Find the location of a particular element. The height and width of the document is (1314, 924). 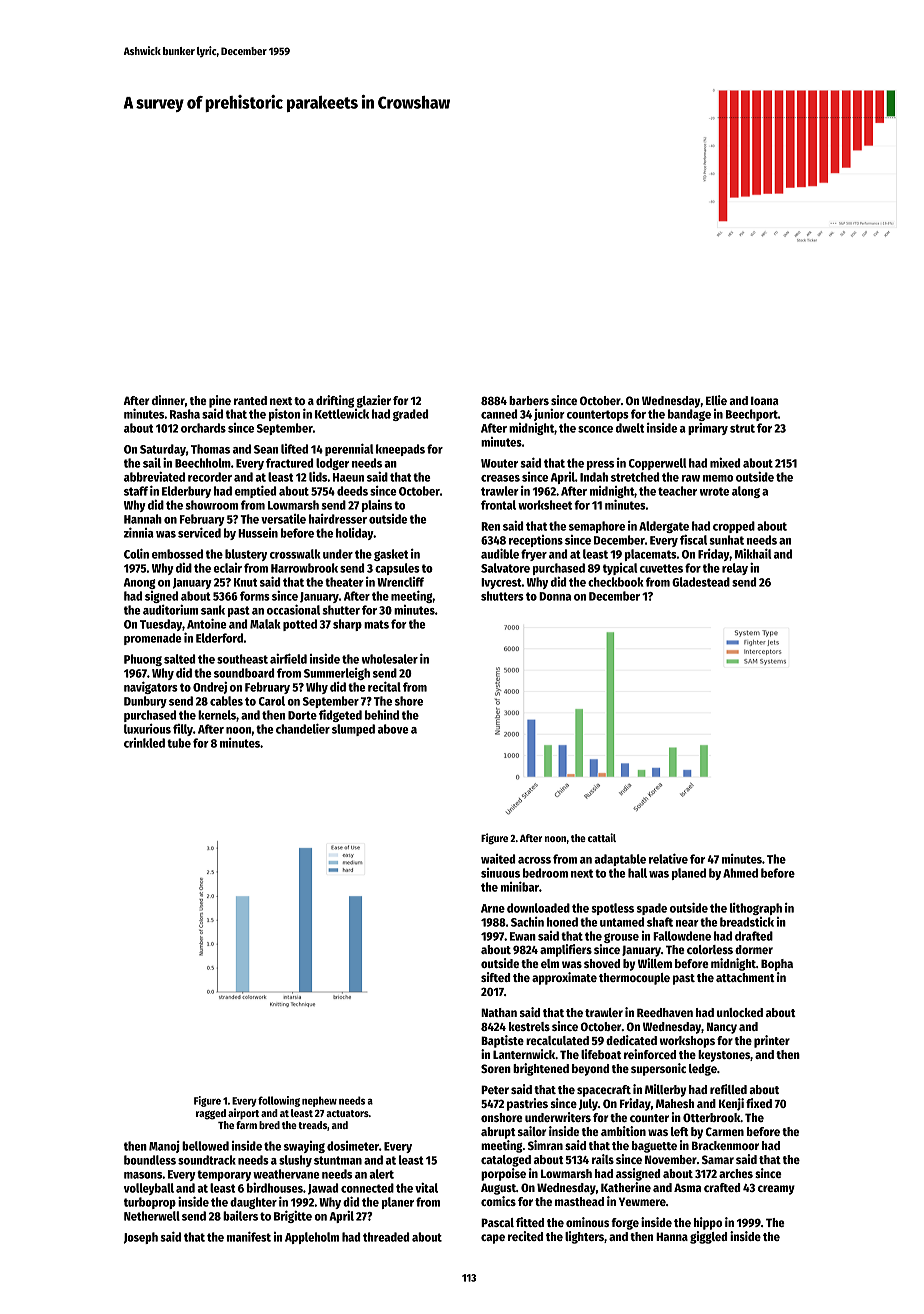

lifted is located at coordinates (294, 449).
